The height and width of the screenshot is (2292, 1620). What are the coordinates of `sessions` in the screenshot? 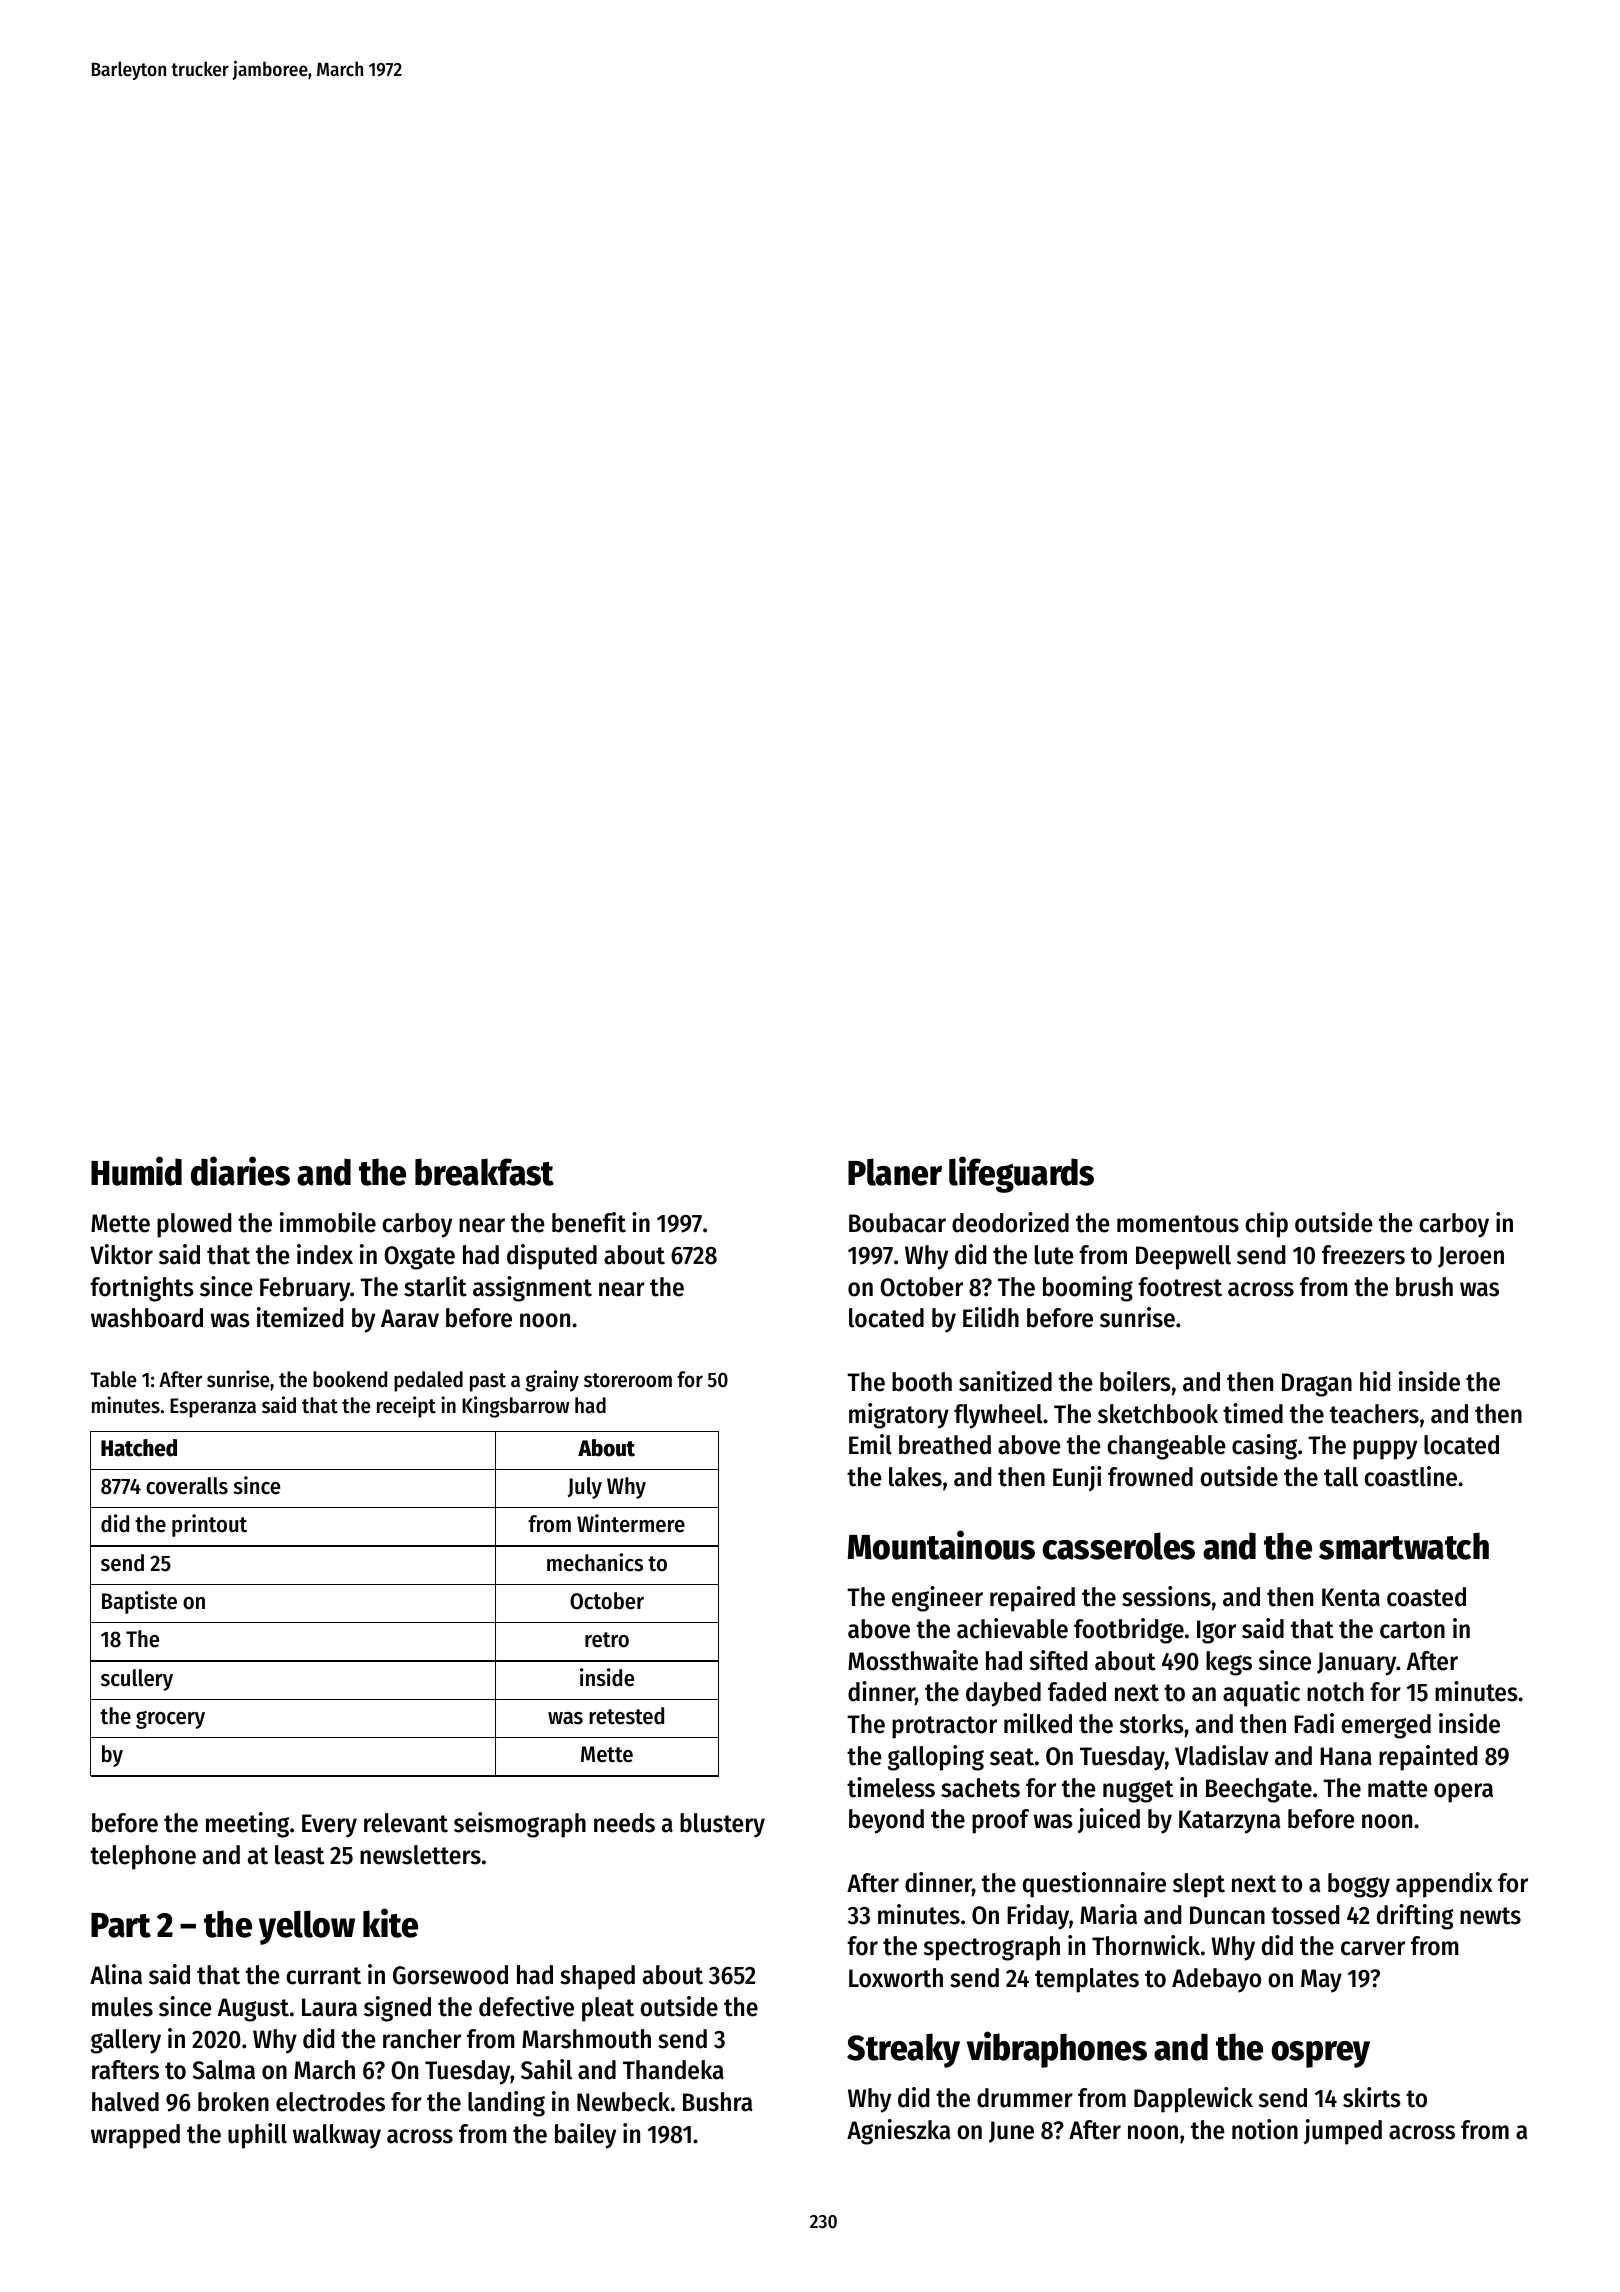 It's located at (1166, 1596).
